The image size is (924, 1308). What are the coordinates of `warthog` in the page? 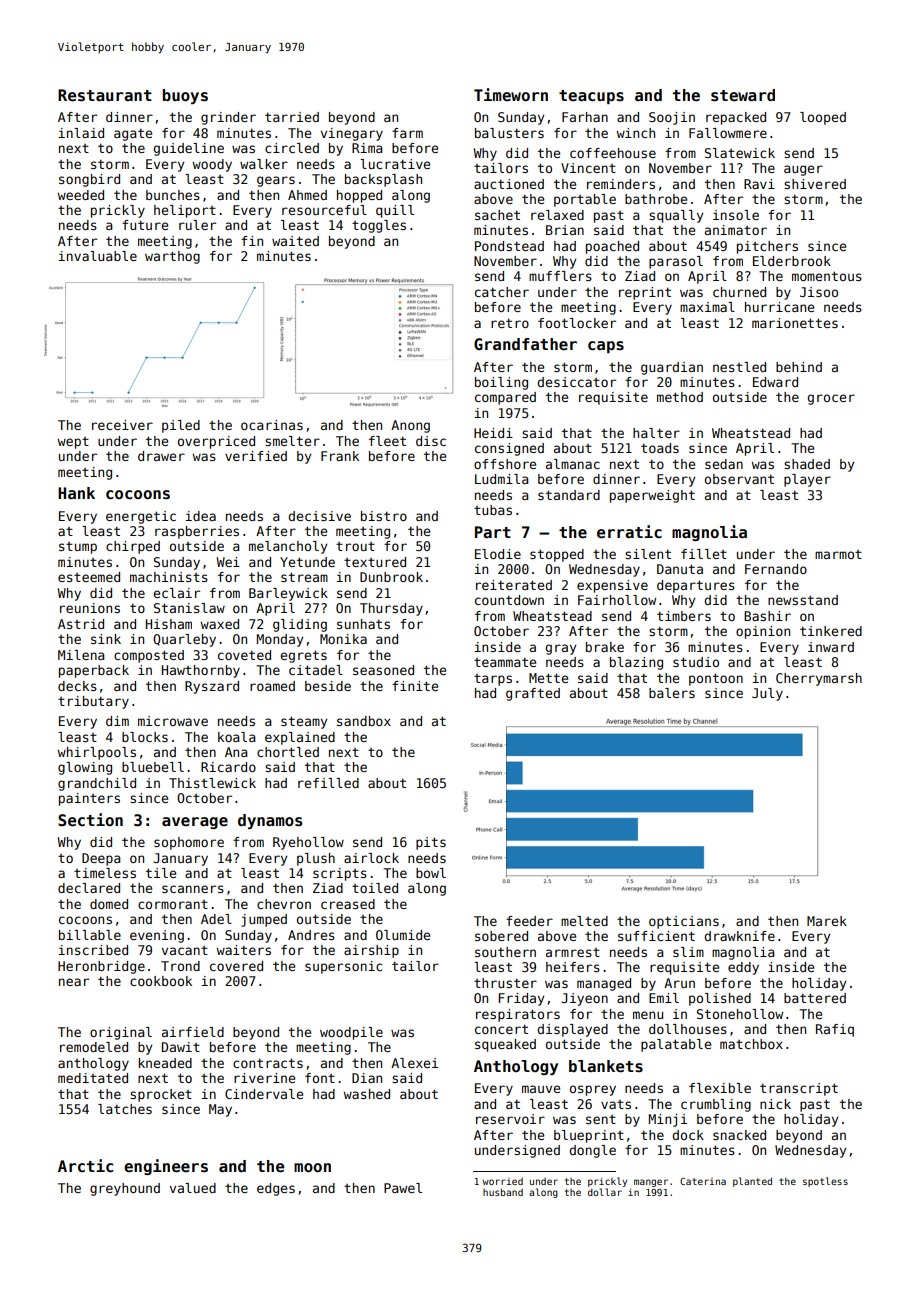 It's located at (172, 257).
